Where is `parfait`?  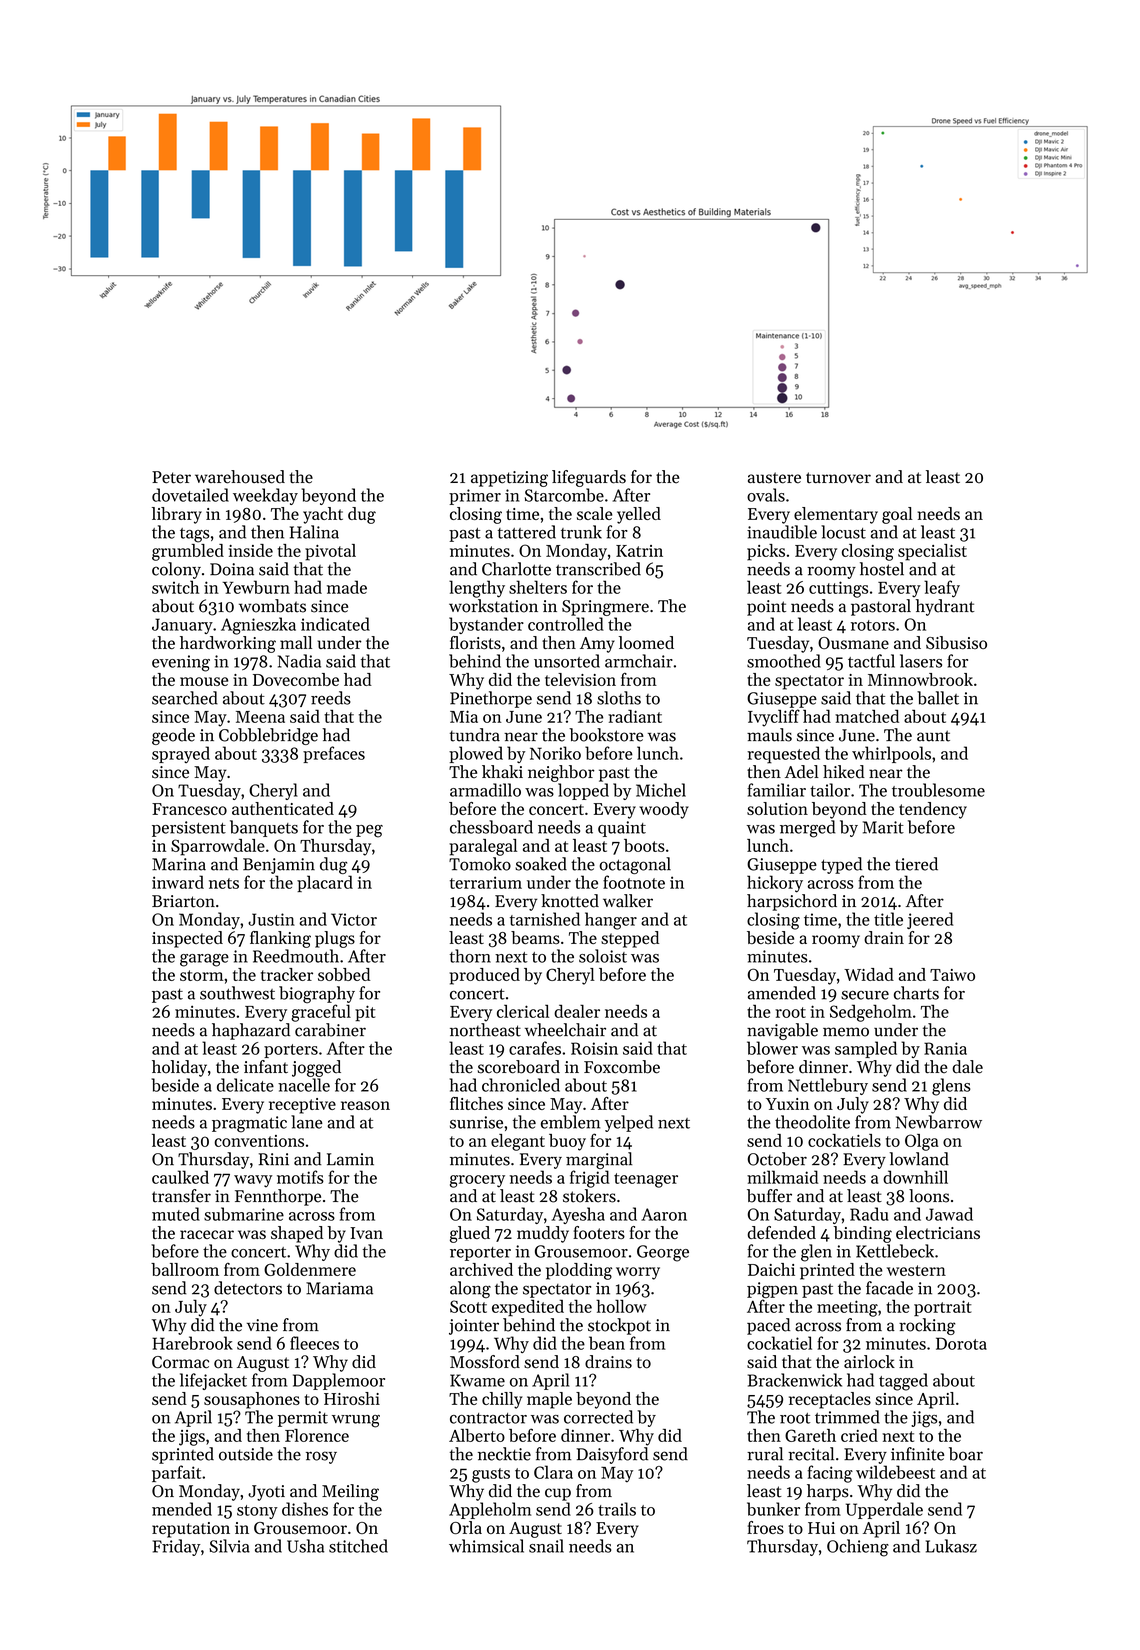 parfait is located at coordinates (176, 1473).
